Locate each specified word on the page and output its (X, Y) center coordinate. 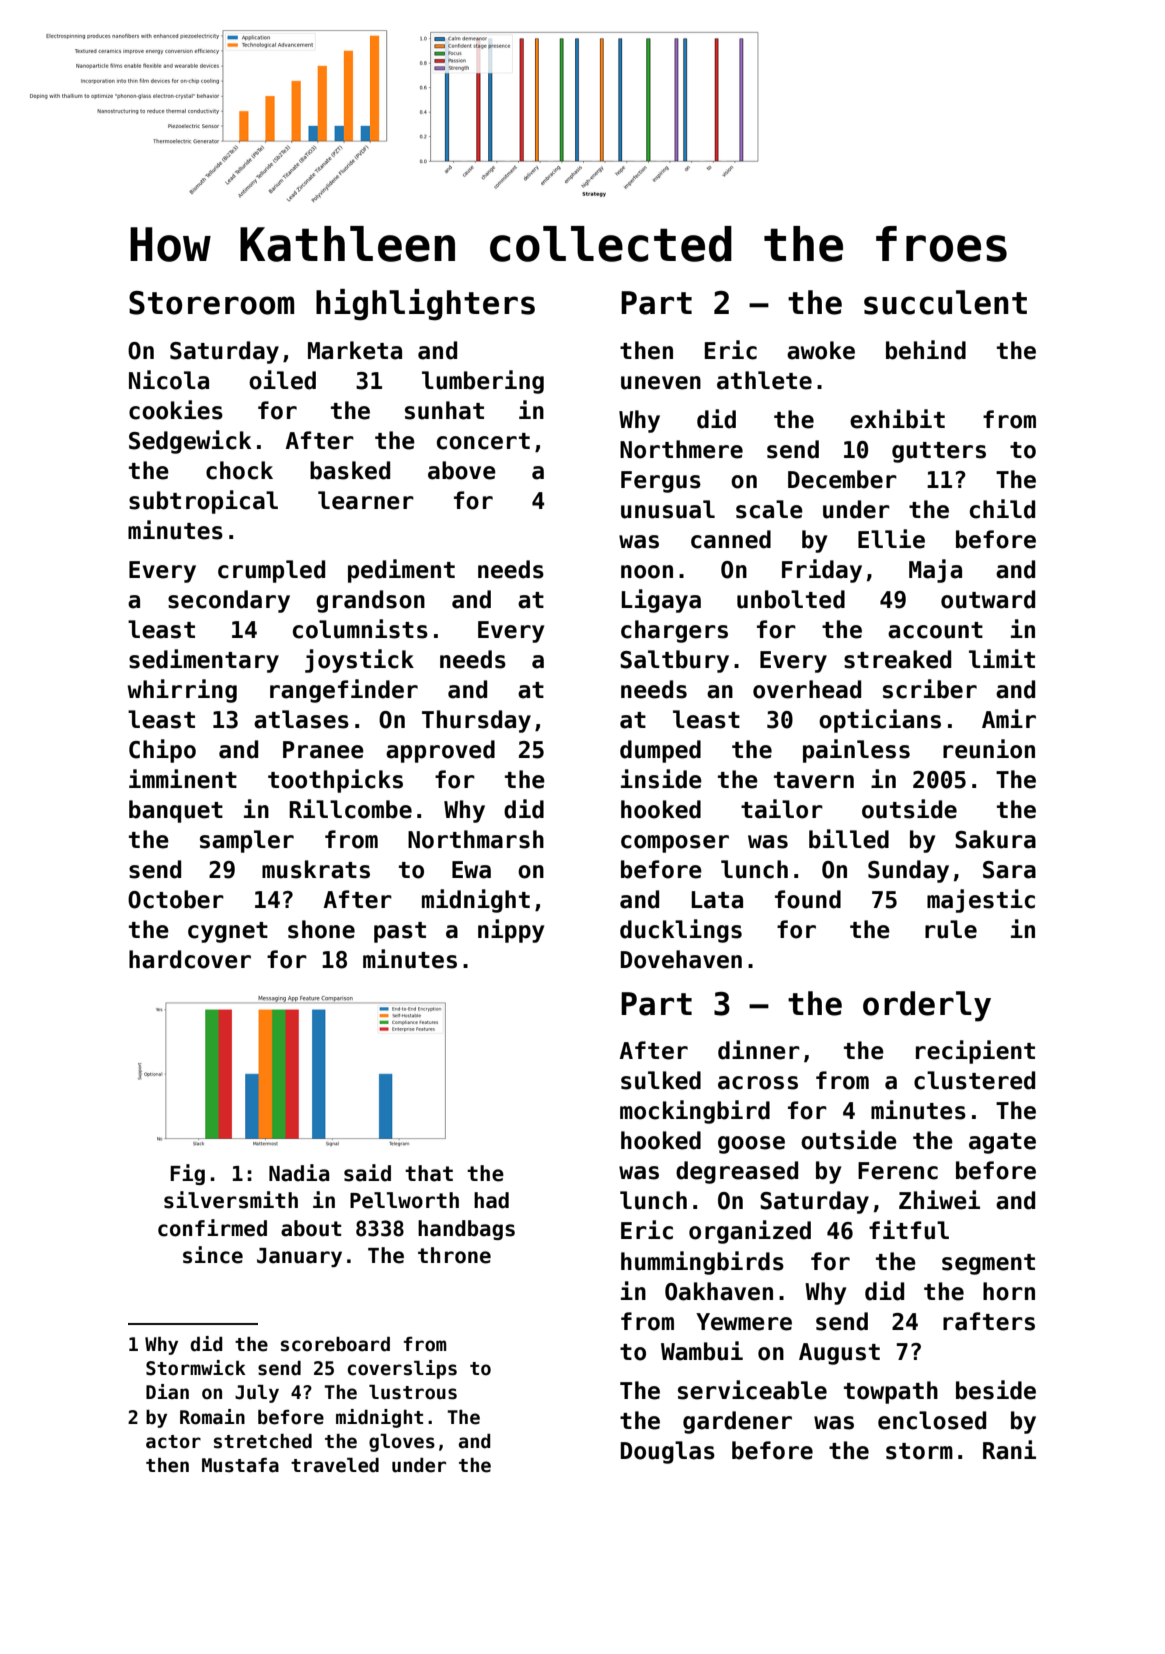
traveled (335, 1465)
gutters (939, 452)
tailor (782, 809)
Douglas (668, 1452)
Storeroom (211, 303)
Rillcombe (350, 809)
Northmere (681, 449)
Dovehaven (681, 959)
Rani (1009, 1450)
